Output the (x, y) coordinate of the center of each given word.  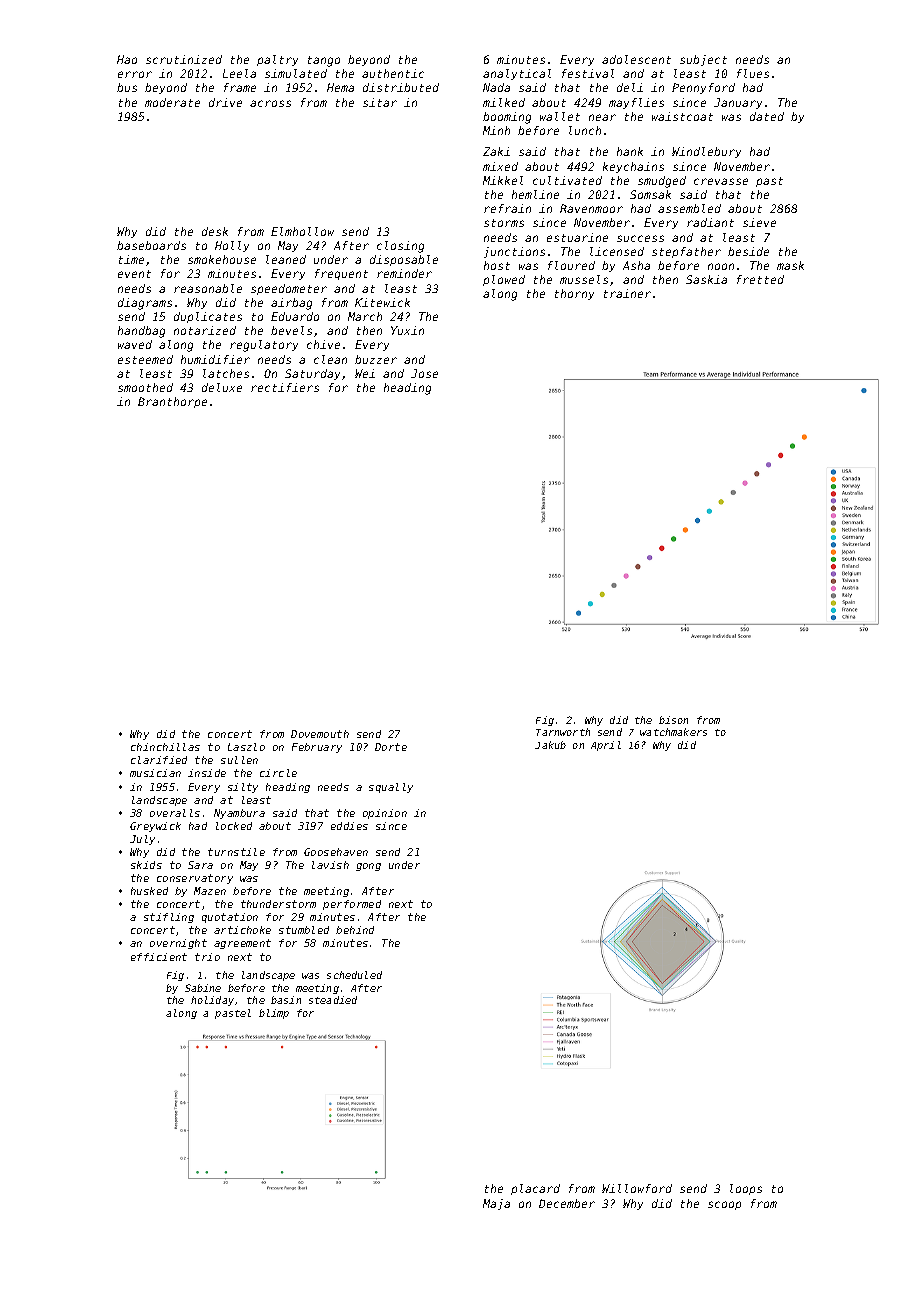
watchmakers (673, 732)
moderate (172, 102)
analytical (517, 74)
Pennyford (703, 88)
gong (368, 867)
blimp (274, 1014)
